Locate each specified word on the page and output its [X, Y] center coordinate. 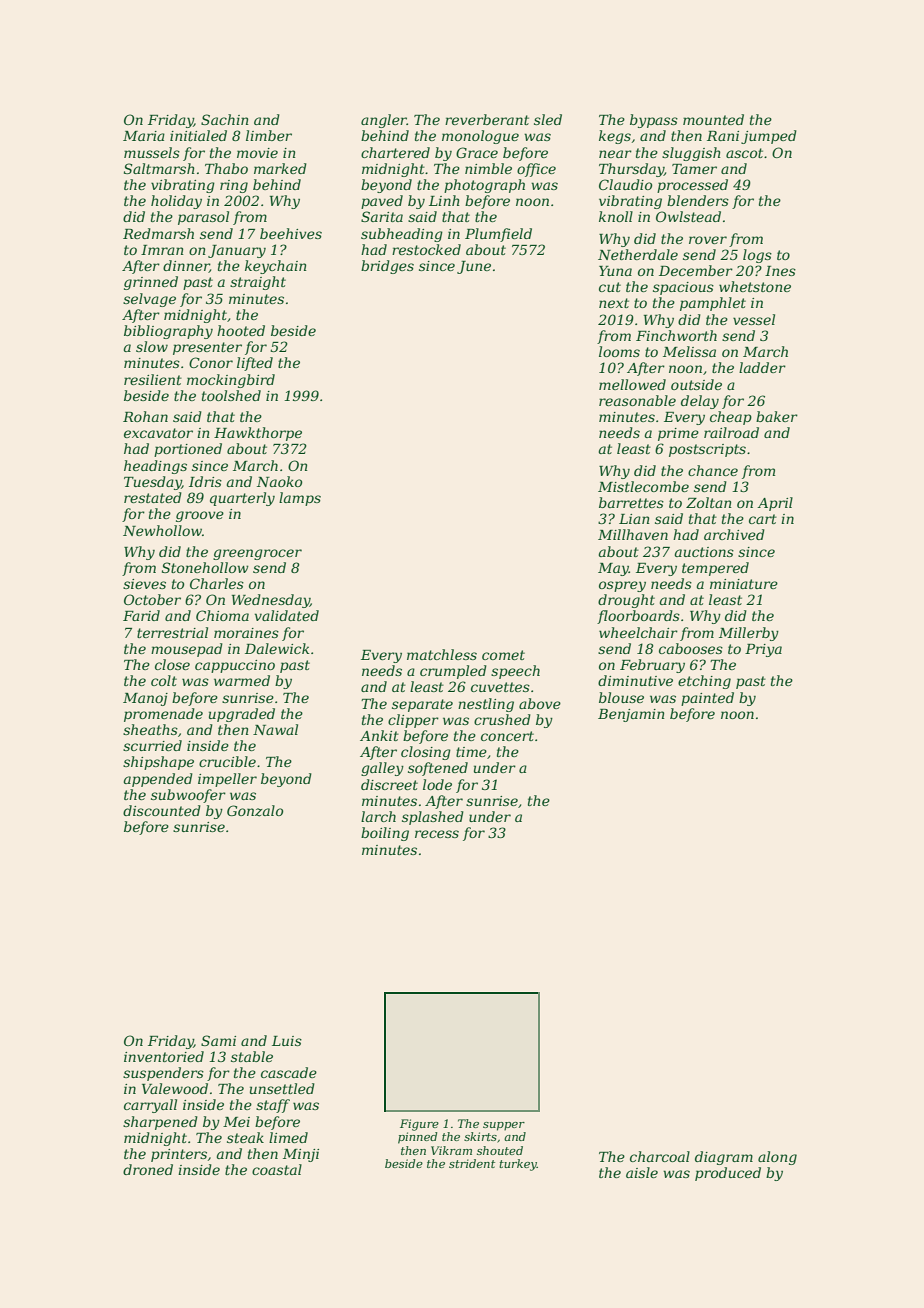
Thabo [226, 168]
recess [437, 834]
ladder [762, 367]
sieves [144, 584]
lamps [300, 499]
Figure [419, 1125]
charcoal [660, 1156]
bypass [654, 121]
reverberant [487, 119]
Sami [218, 1040]
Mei [236, 1122]
